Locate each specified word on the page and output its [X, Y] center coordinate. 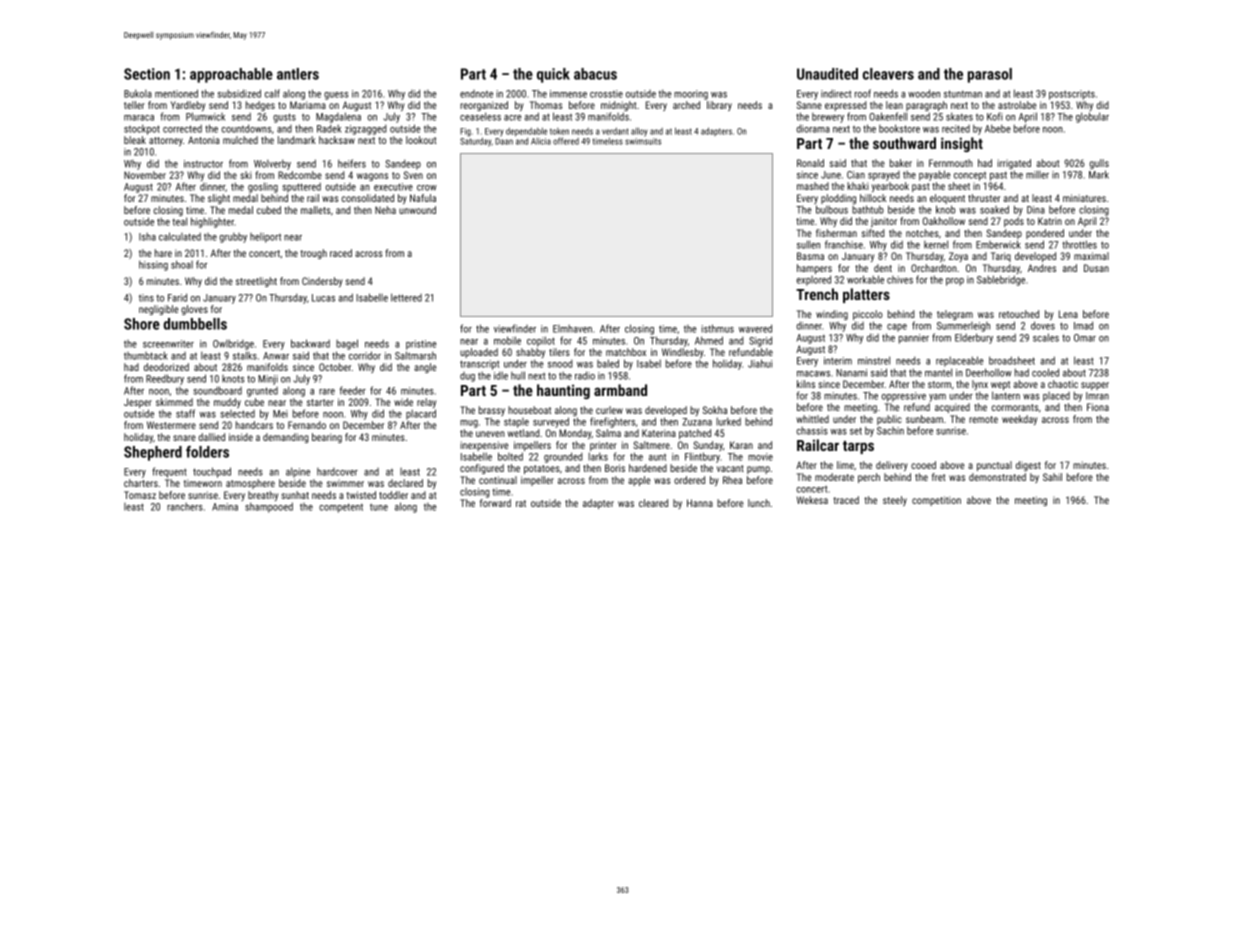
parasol [990, 75]
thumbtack [146, 355]
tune [379, 507]
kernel [936, 244]
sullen [808, 244]
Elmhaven [572, 329]
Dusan [1096, 268]
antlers [298, 74]
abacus [595, 74]
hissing [153, 265]
